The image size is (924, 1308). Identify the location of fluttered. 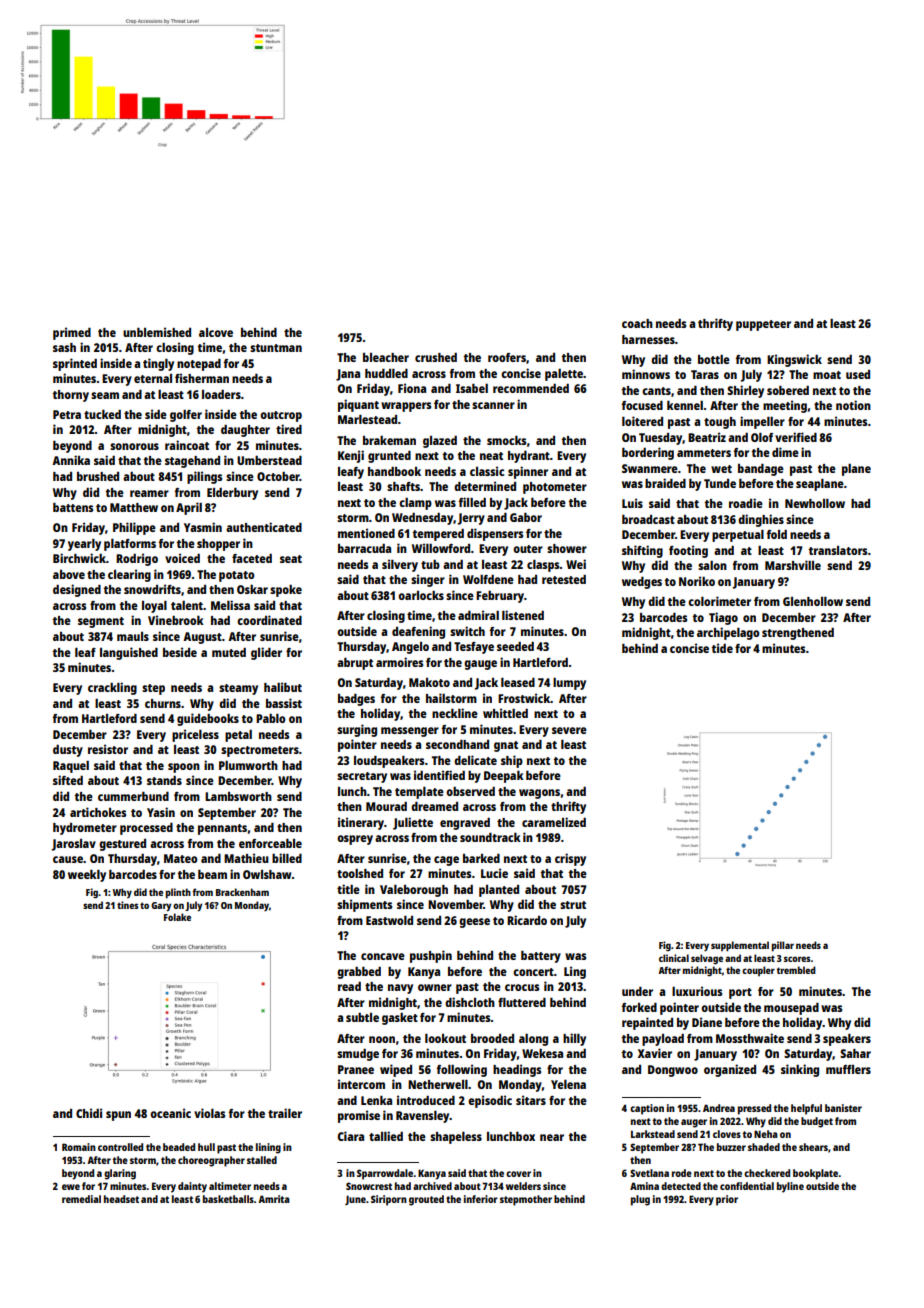
(522, 1002).
